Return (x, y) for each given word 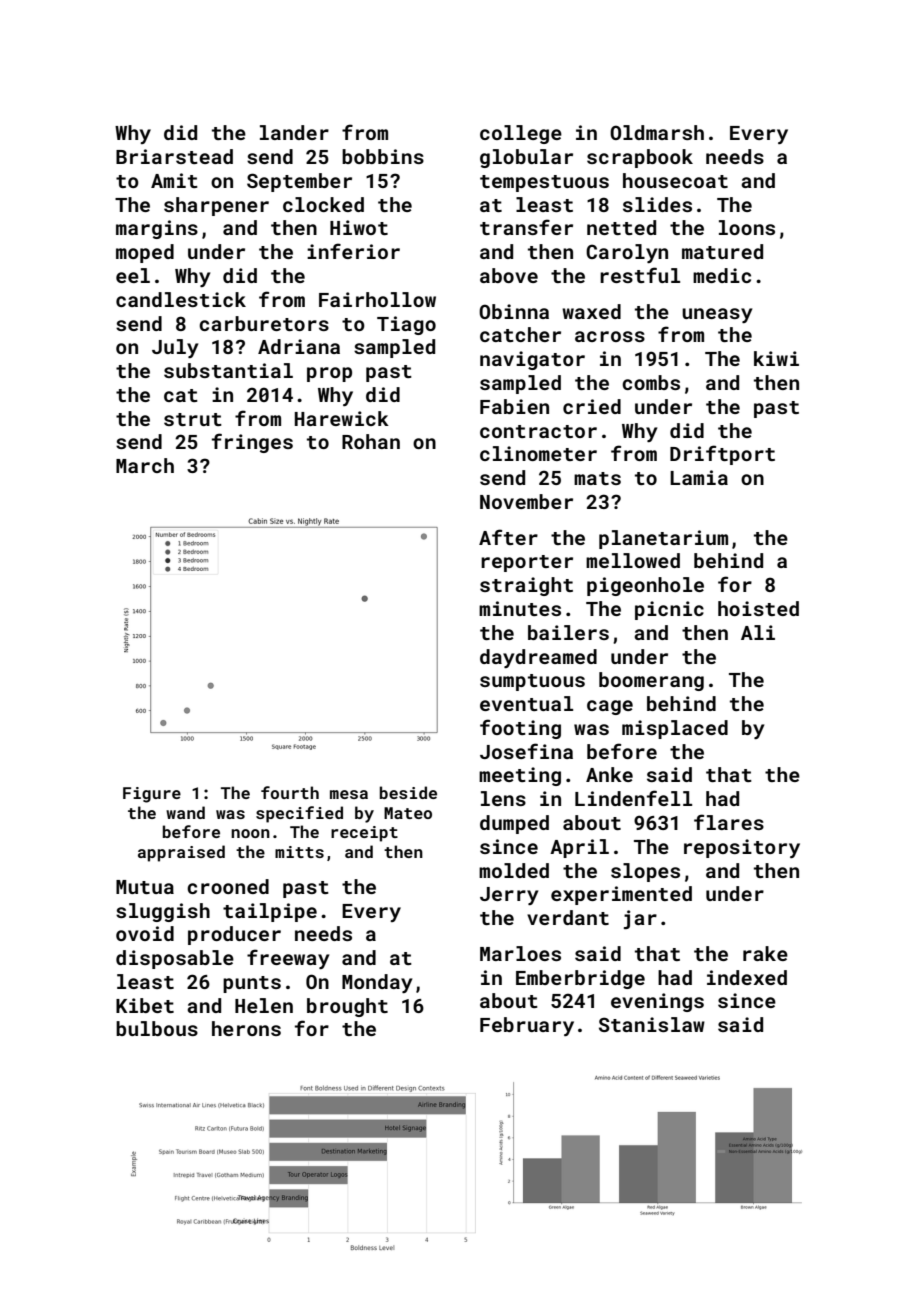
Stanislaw (652, 1024)
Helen (264, 1005)
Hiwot (359, 227)
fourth (290, 792)
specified (299, 814)
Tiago (406, 325)
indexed (747, 977)
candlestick (181, 299)
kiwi (776, 358)
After (508, 537)
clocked (323, 204)
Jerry (509, 896)
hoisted (758, 608)
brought (347, 1007)
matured (722, 251)
